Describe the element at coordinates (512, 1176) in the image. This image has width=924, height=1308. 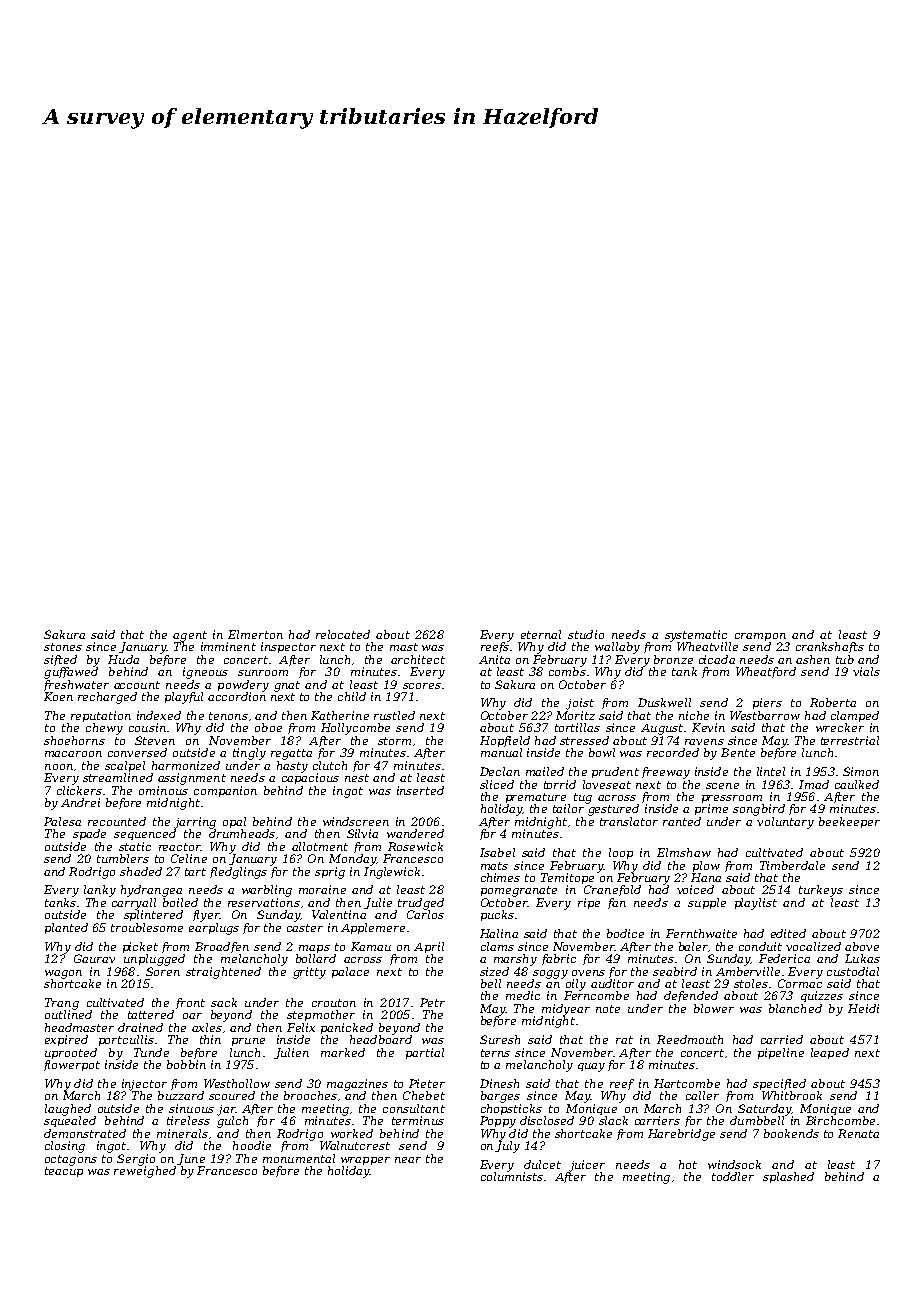
I see `columnists` at that location.
